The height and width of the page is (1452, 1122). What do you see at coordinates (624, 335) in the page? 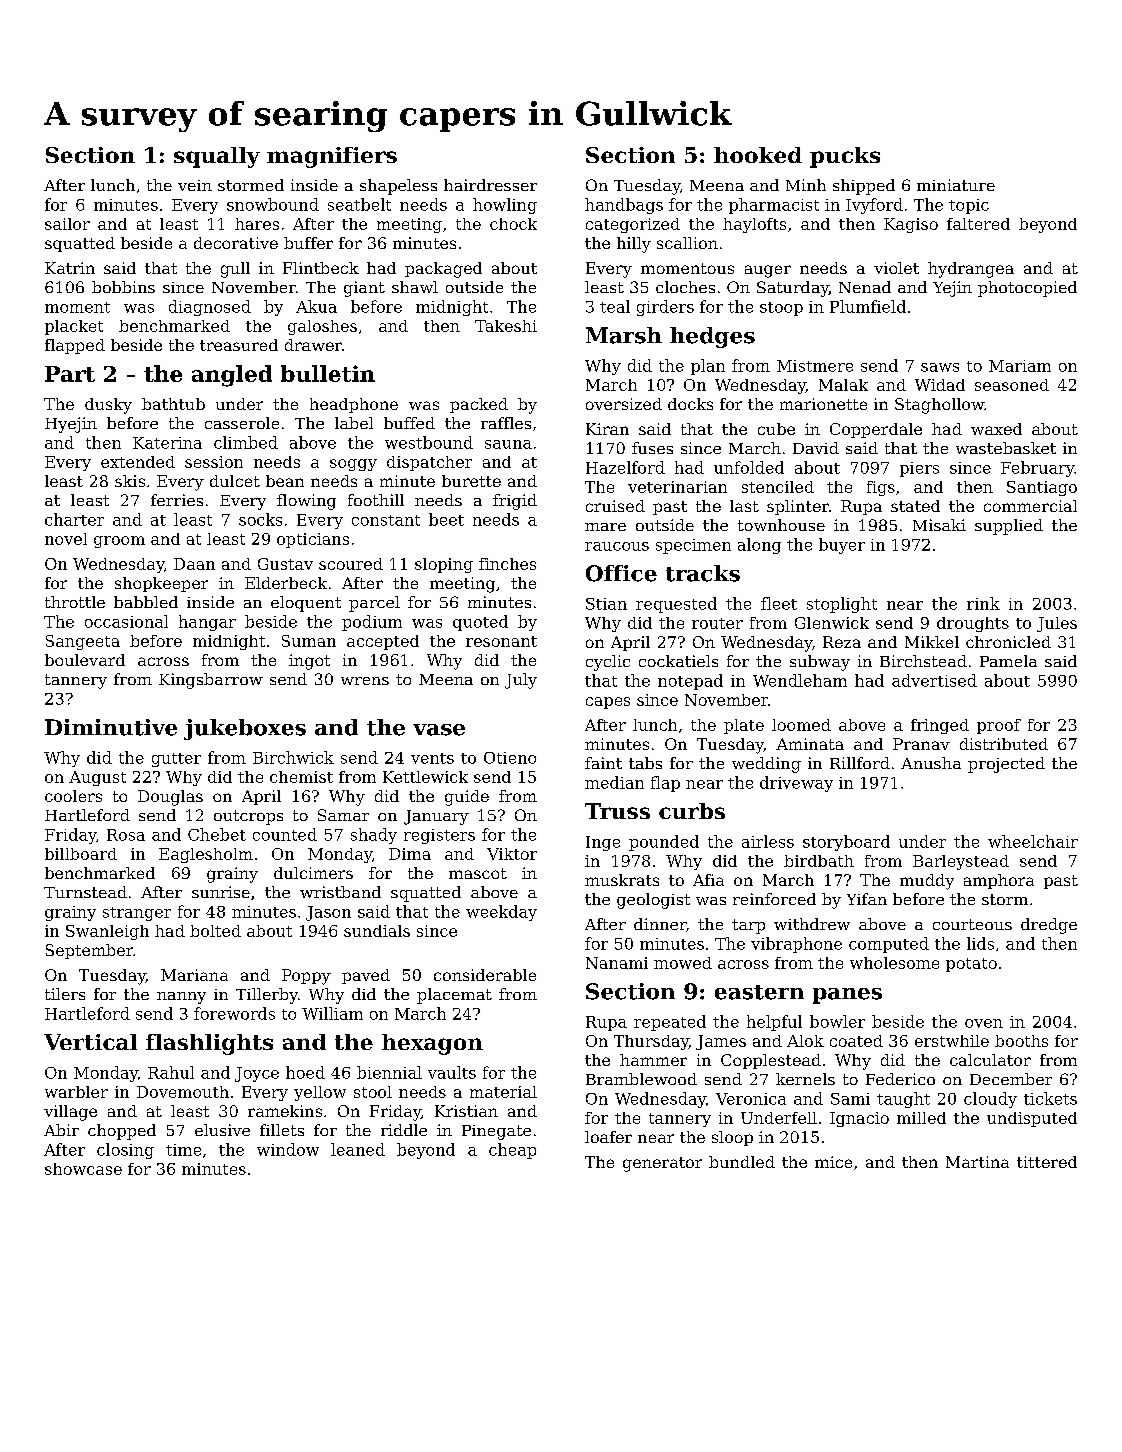
I see `Marsh` at bounding box center [624, 335].
